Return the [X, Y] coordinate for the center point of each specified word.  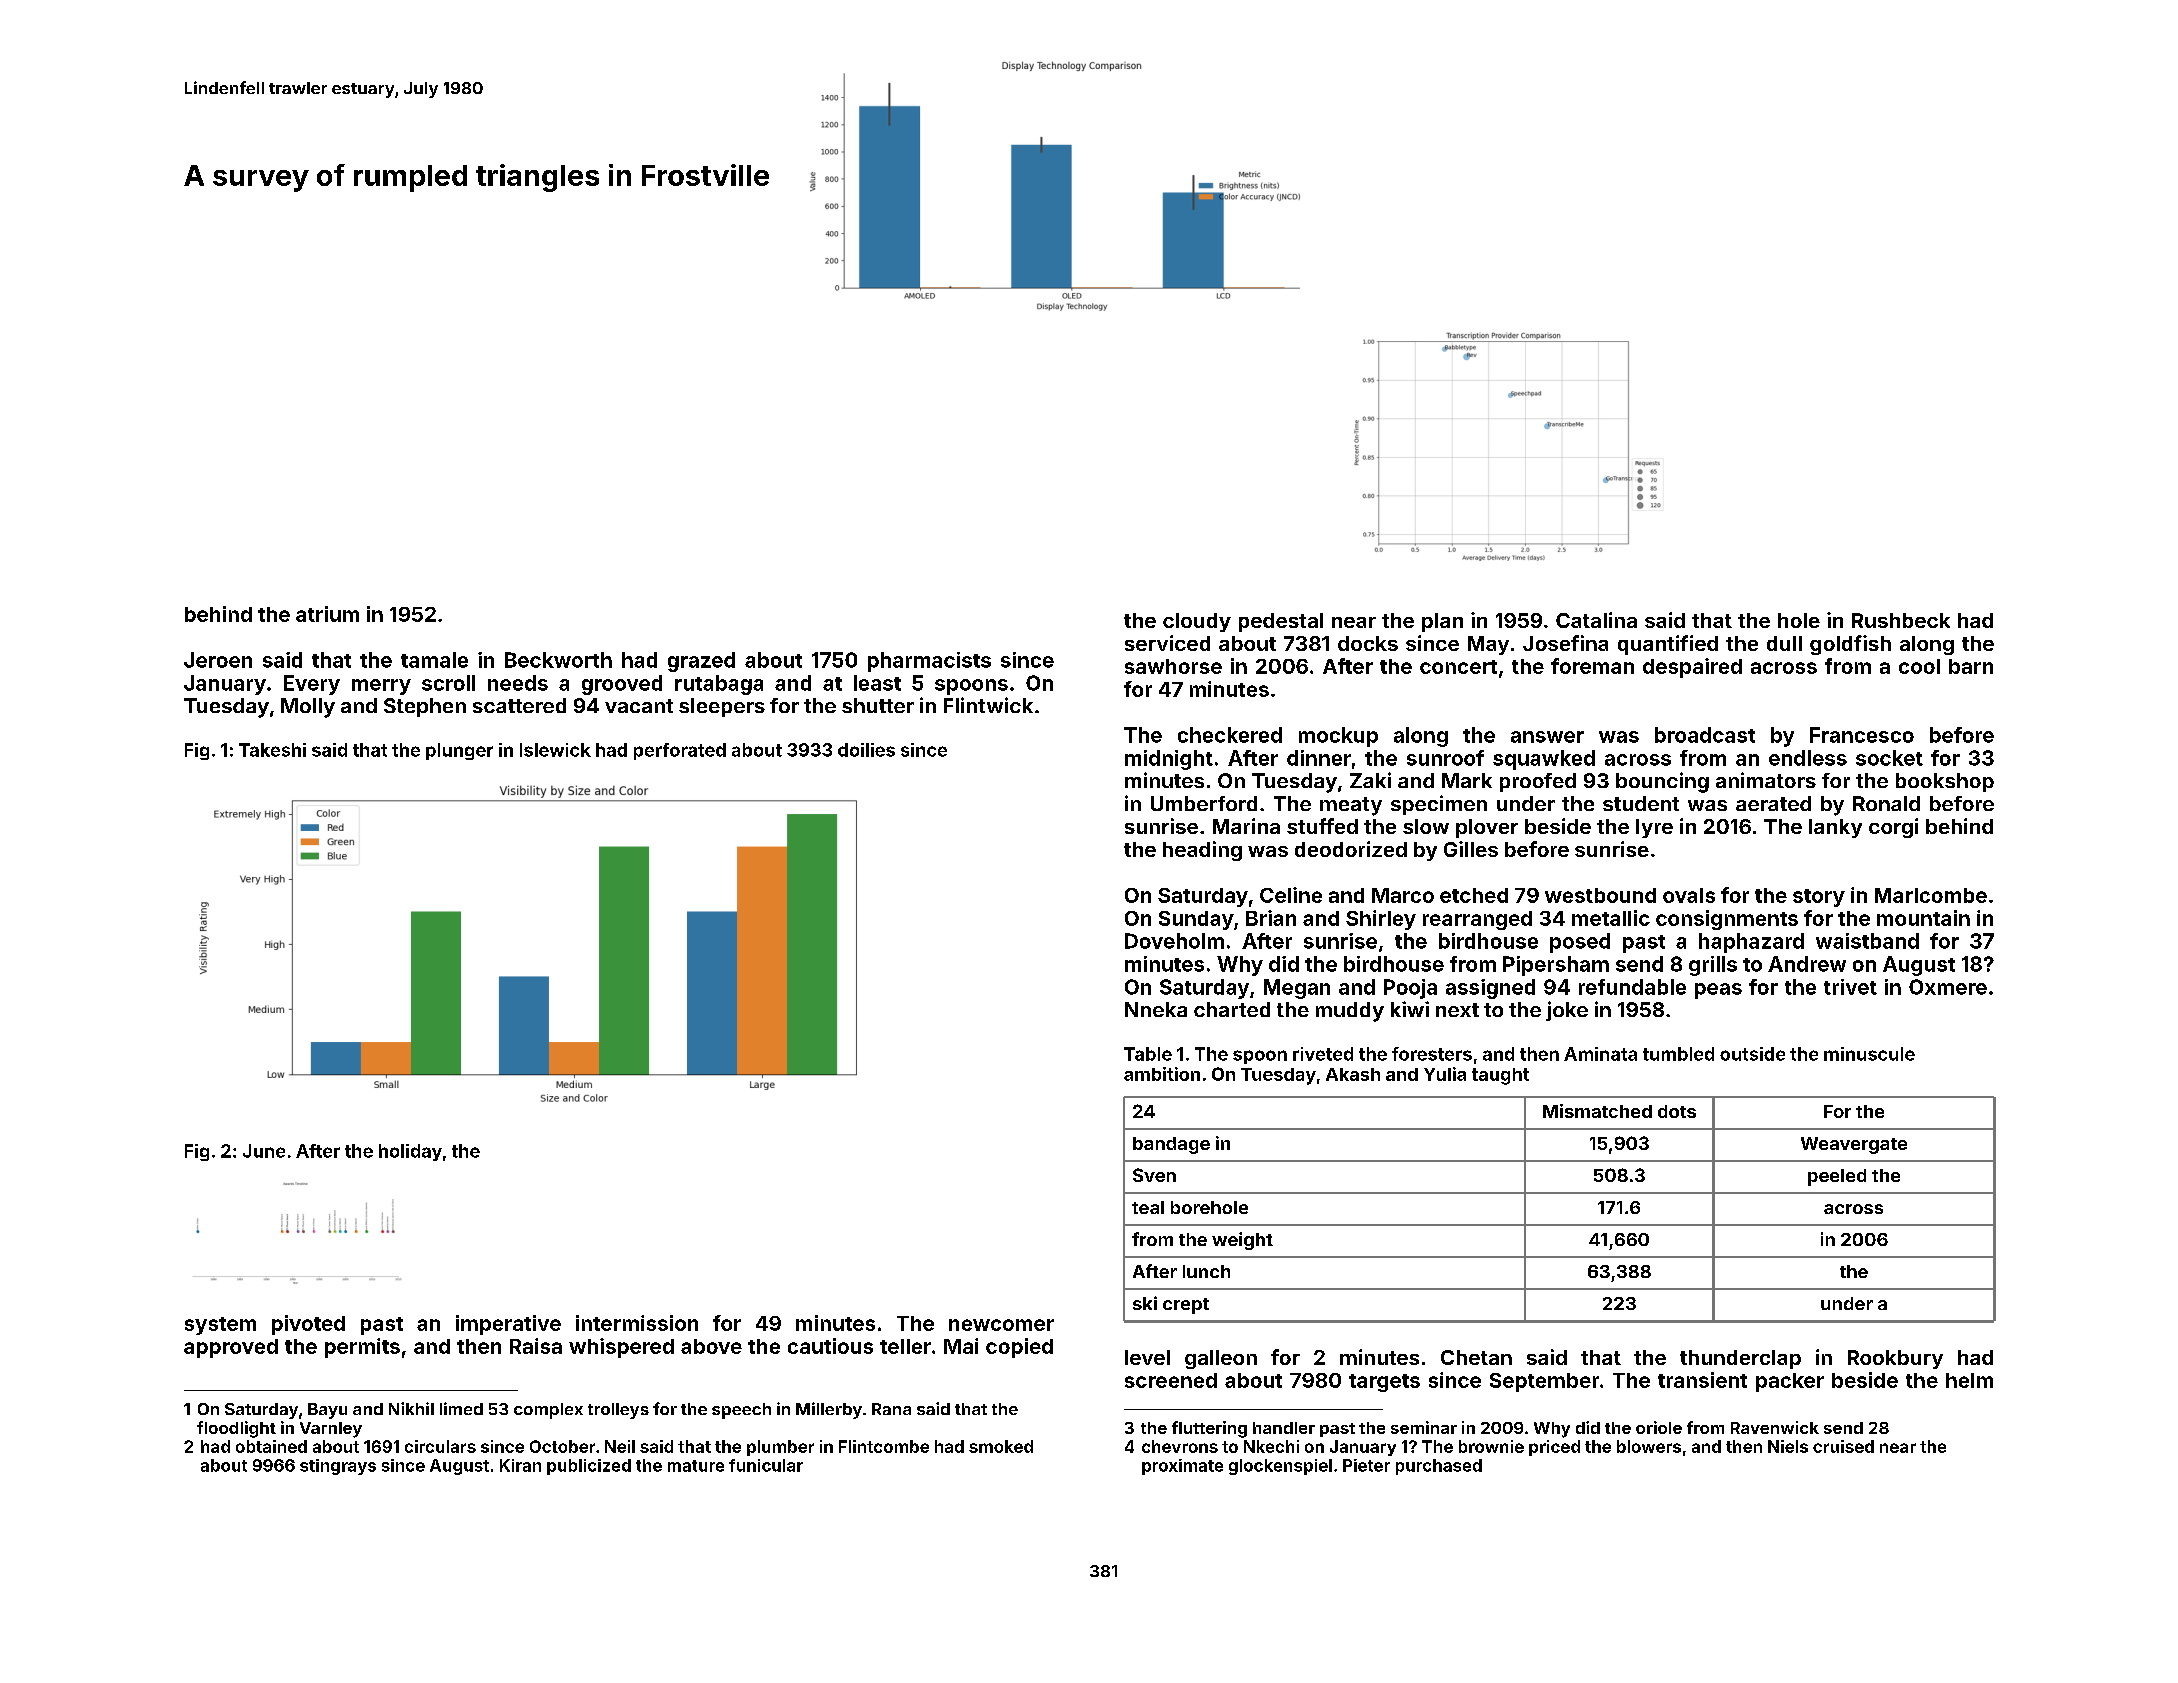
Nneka [1156, 1009]
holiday [410, 1152]
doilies [866, 750]
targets [1384, 1383]
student [1641, 803]
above [711, 1346]
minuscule [1869, 1054]
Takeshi [272, 750]
